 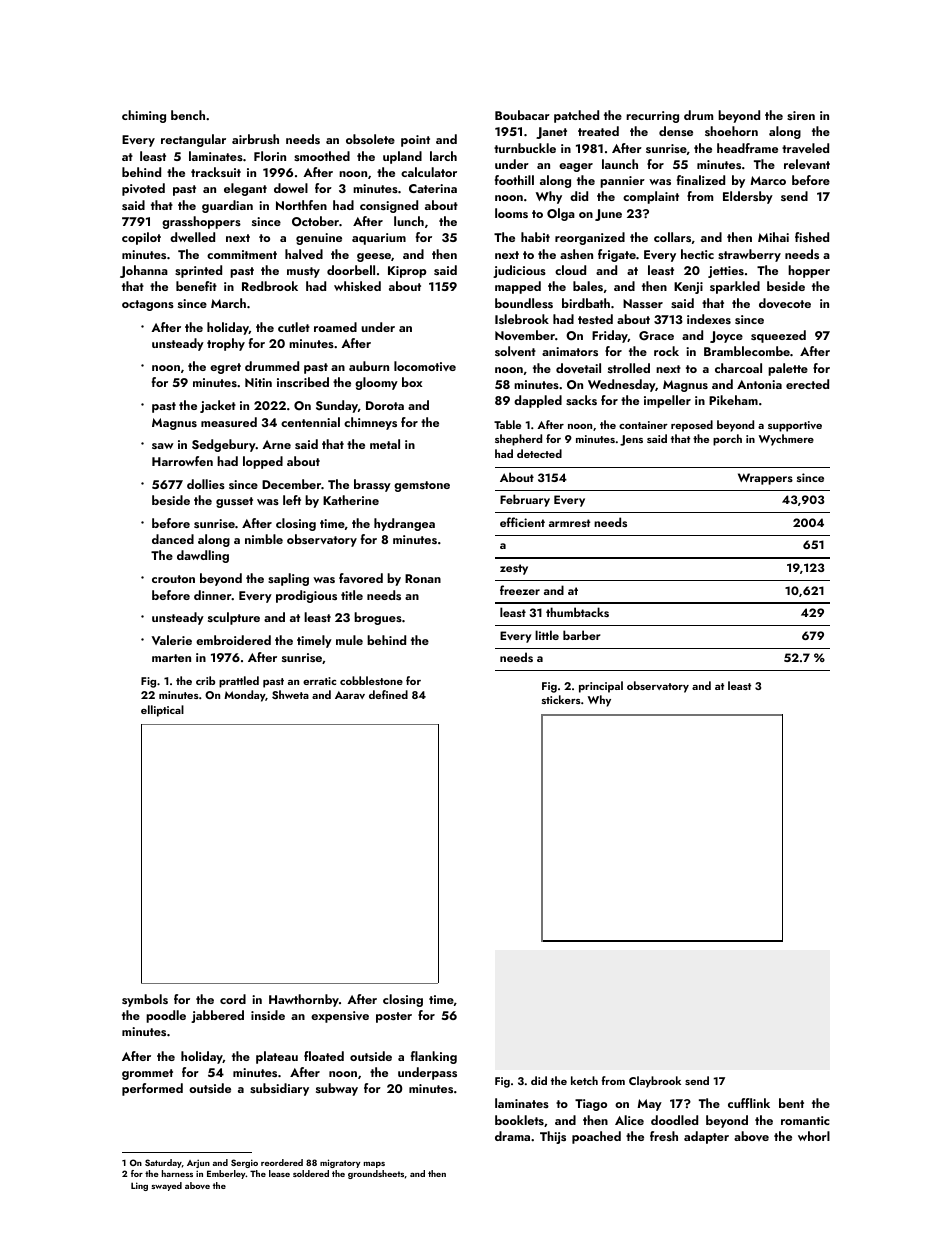 What do you see at coordinates (145, 1000) in the screenshot?
I see `symbols` at bounding box center [145, 1000].
